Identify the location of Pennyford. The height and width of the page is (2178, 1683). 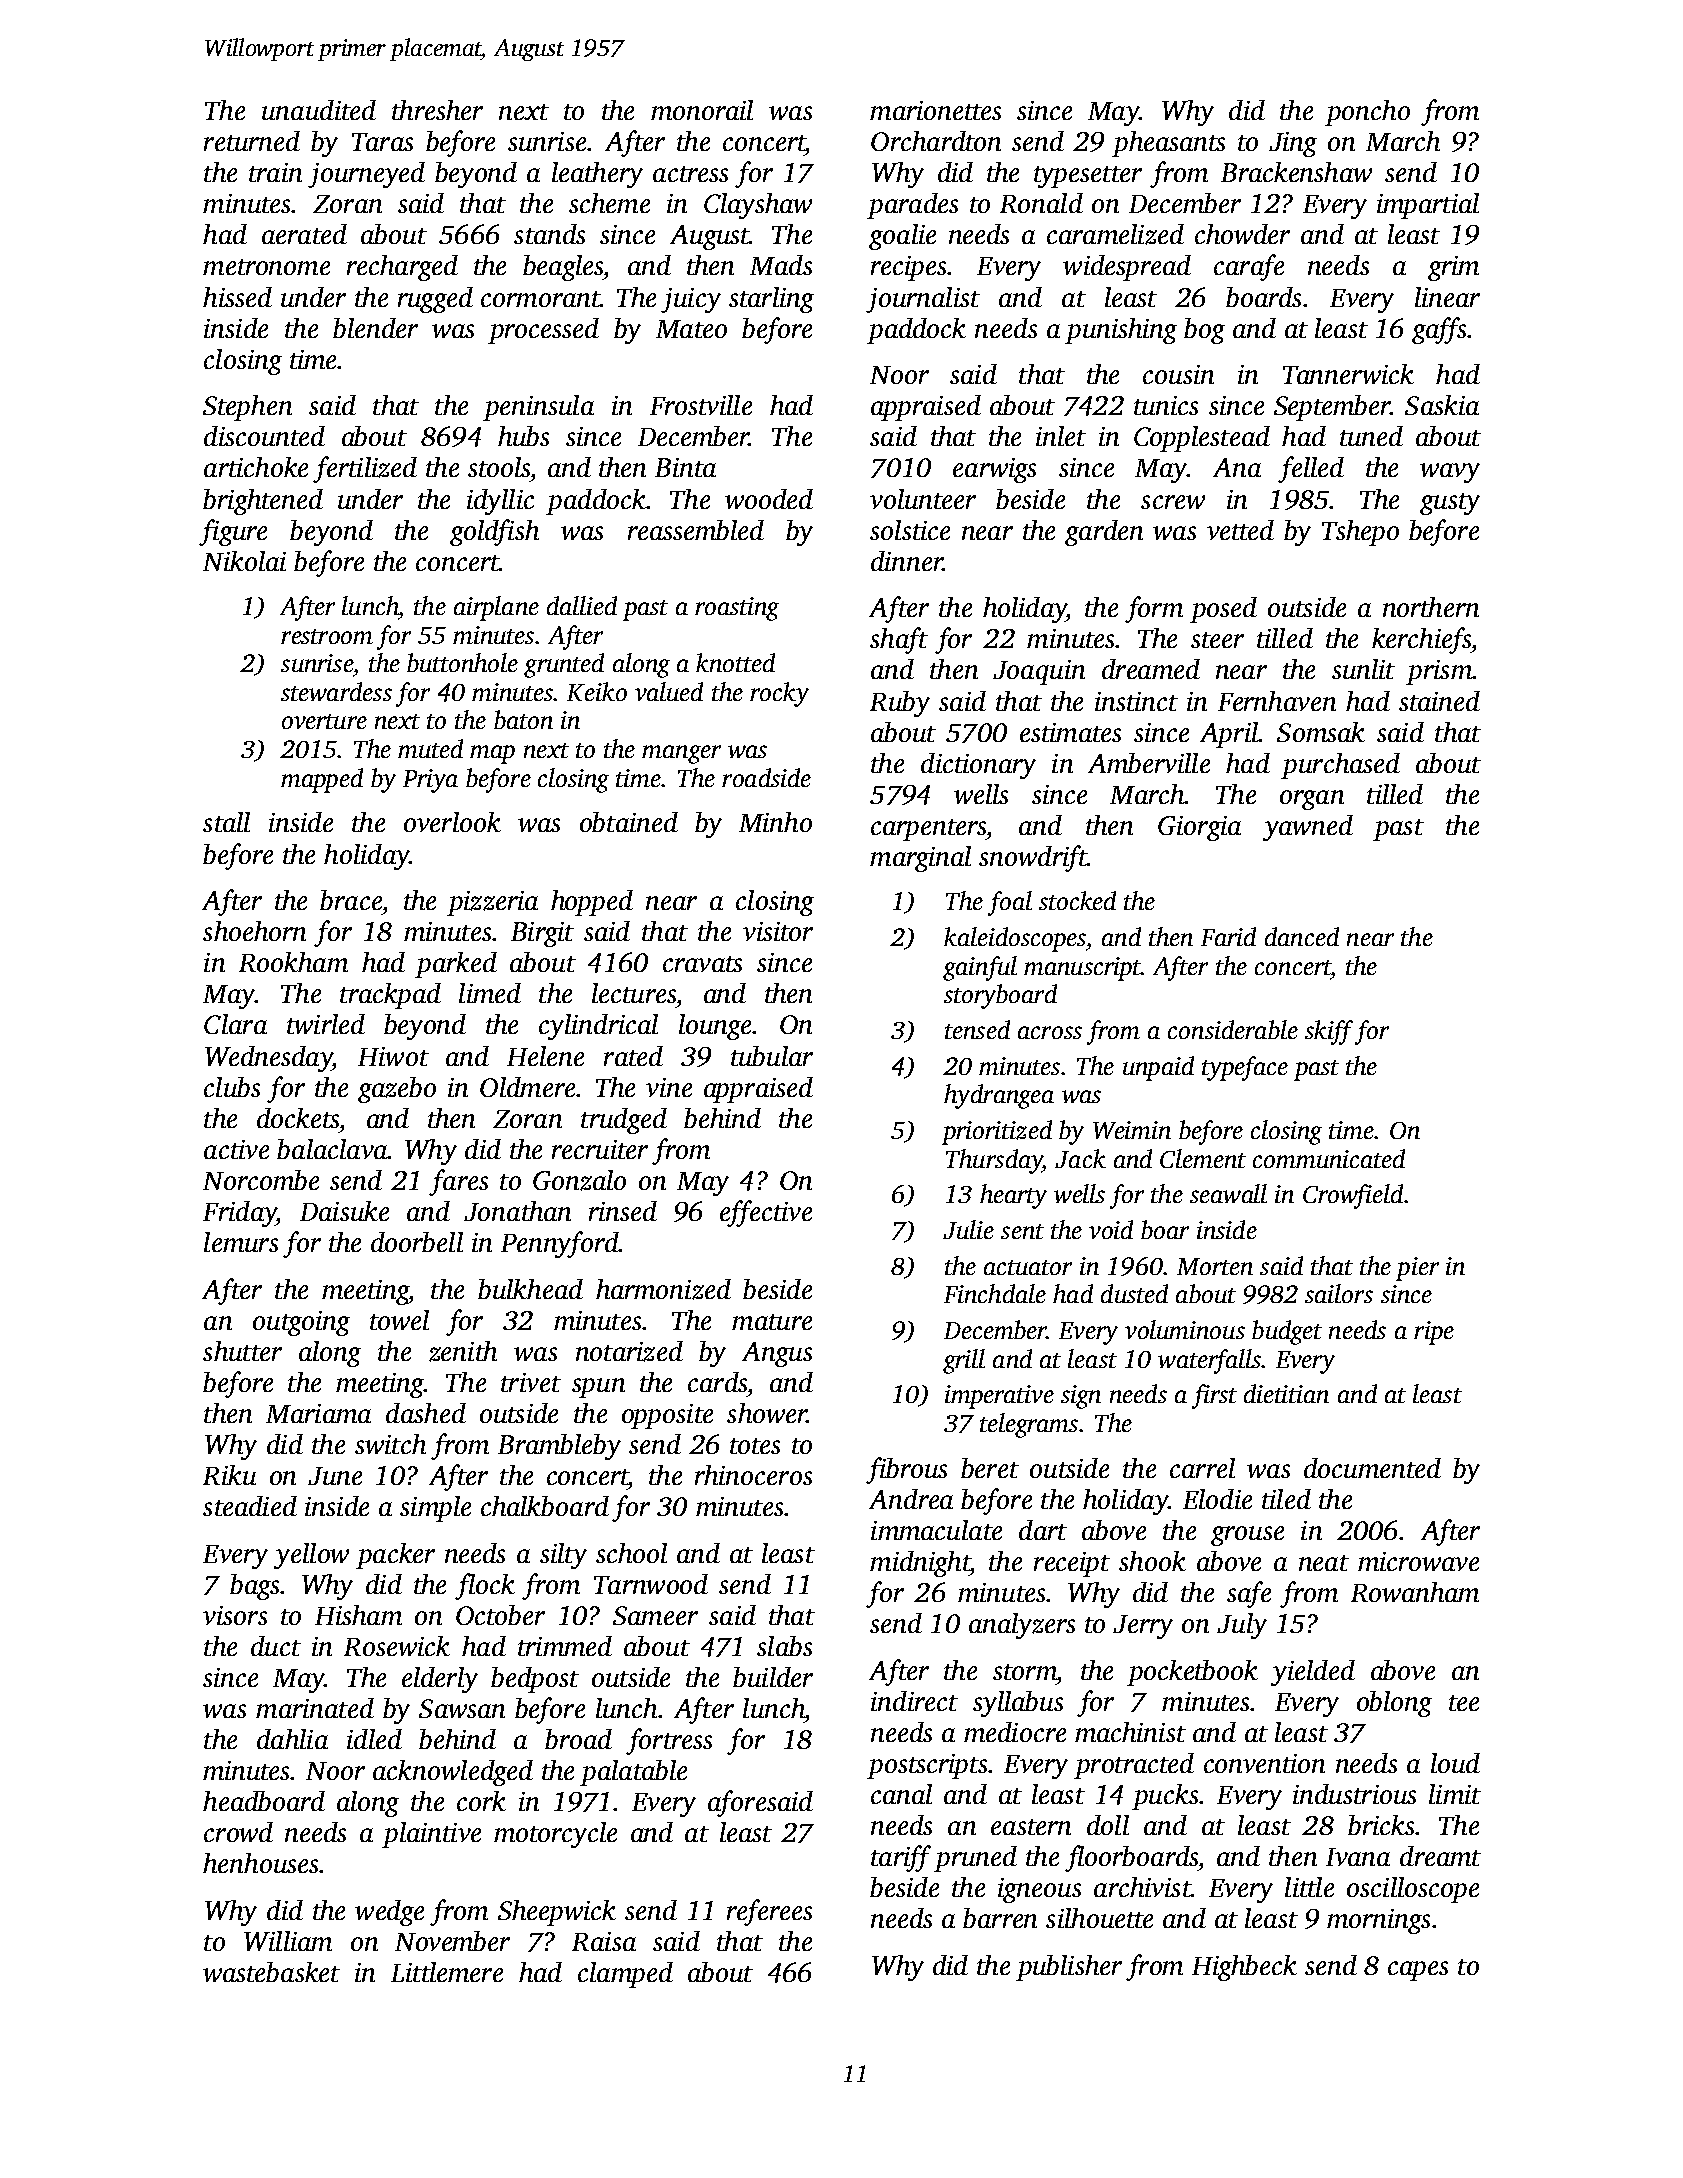
(560, 1244).
